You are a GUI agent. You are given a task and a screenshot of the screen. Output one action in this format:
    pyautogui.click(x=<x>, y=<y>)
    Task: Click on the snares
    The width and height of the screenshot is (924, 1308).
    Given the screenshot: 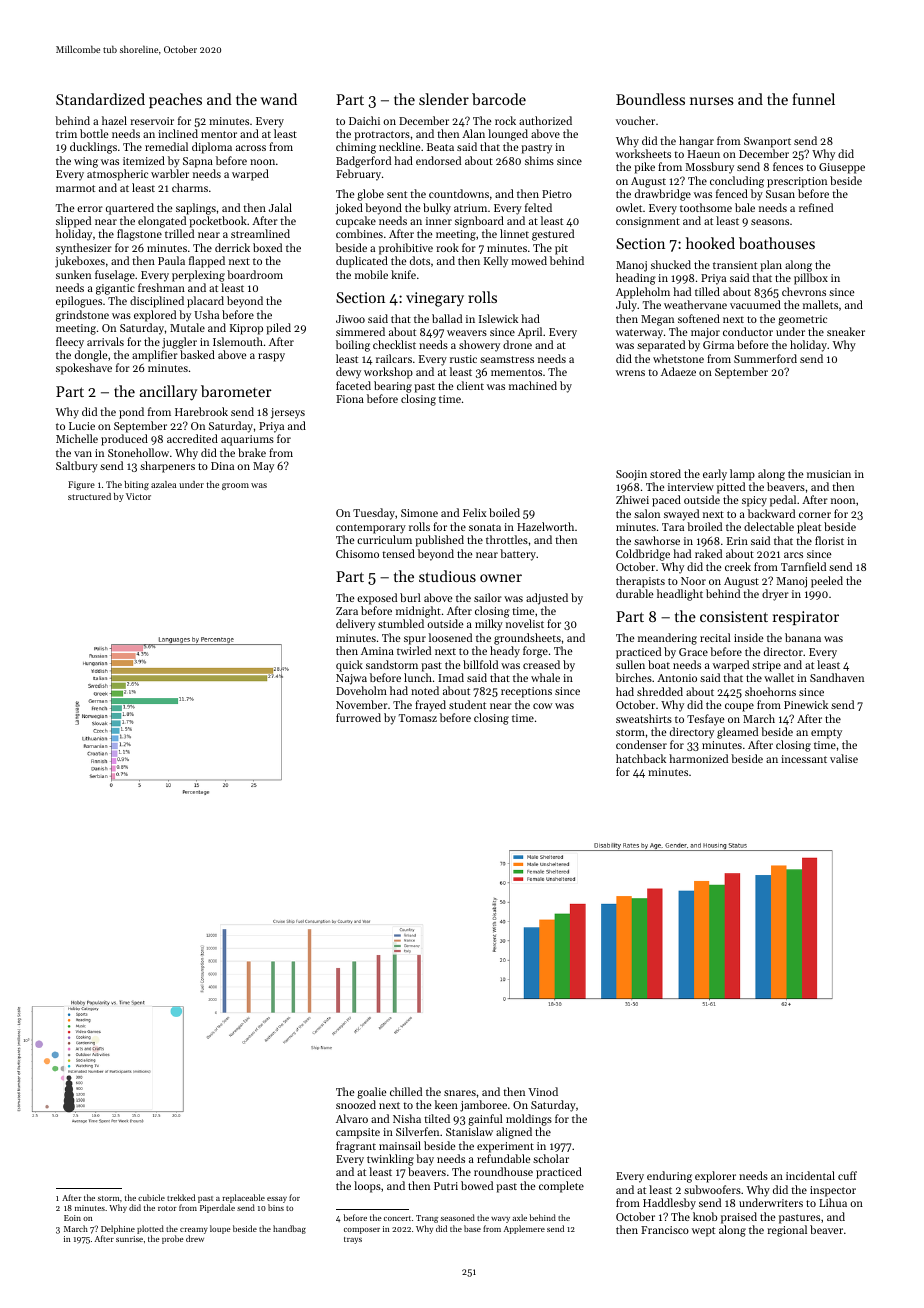 What is the action you would take?
    pyautogui.click(x=460, y=1093)
